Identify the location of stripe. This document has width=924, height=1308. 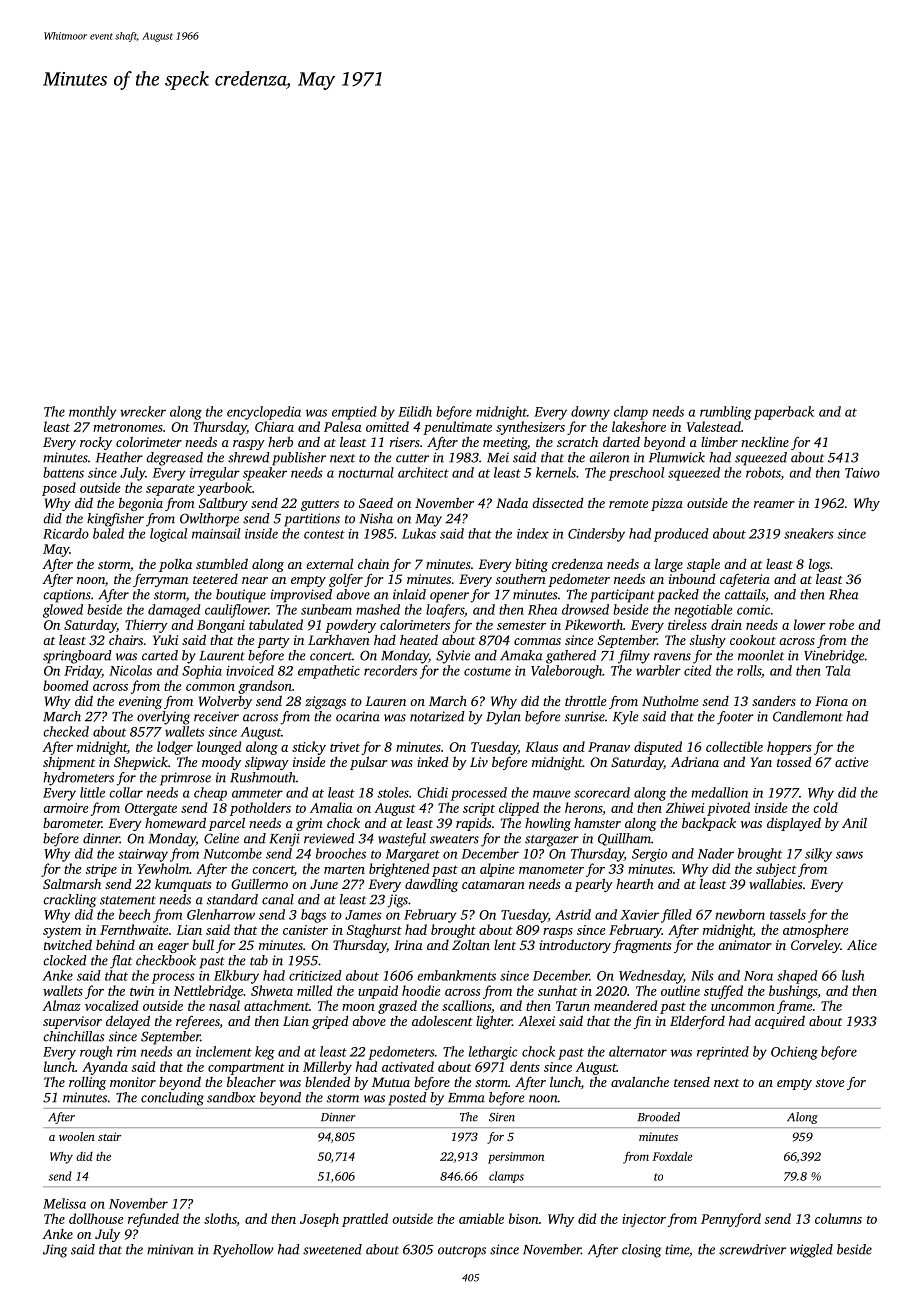
(101, 870).
